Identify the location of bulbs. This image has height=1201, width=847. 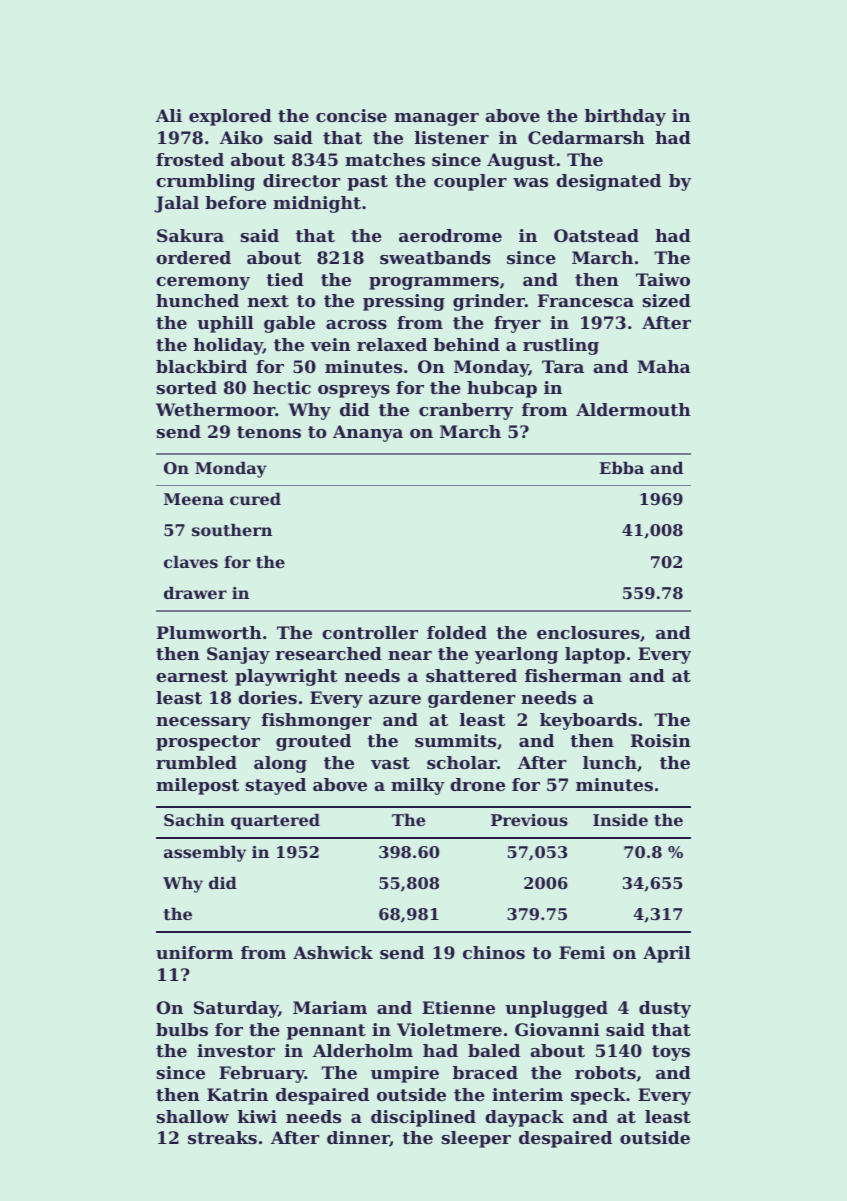
(182, 1029).
